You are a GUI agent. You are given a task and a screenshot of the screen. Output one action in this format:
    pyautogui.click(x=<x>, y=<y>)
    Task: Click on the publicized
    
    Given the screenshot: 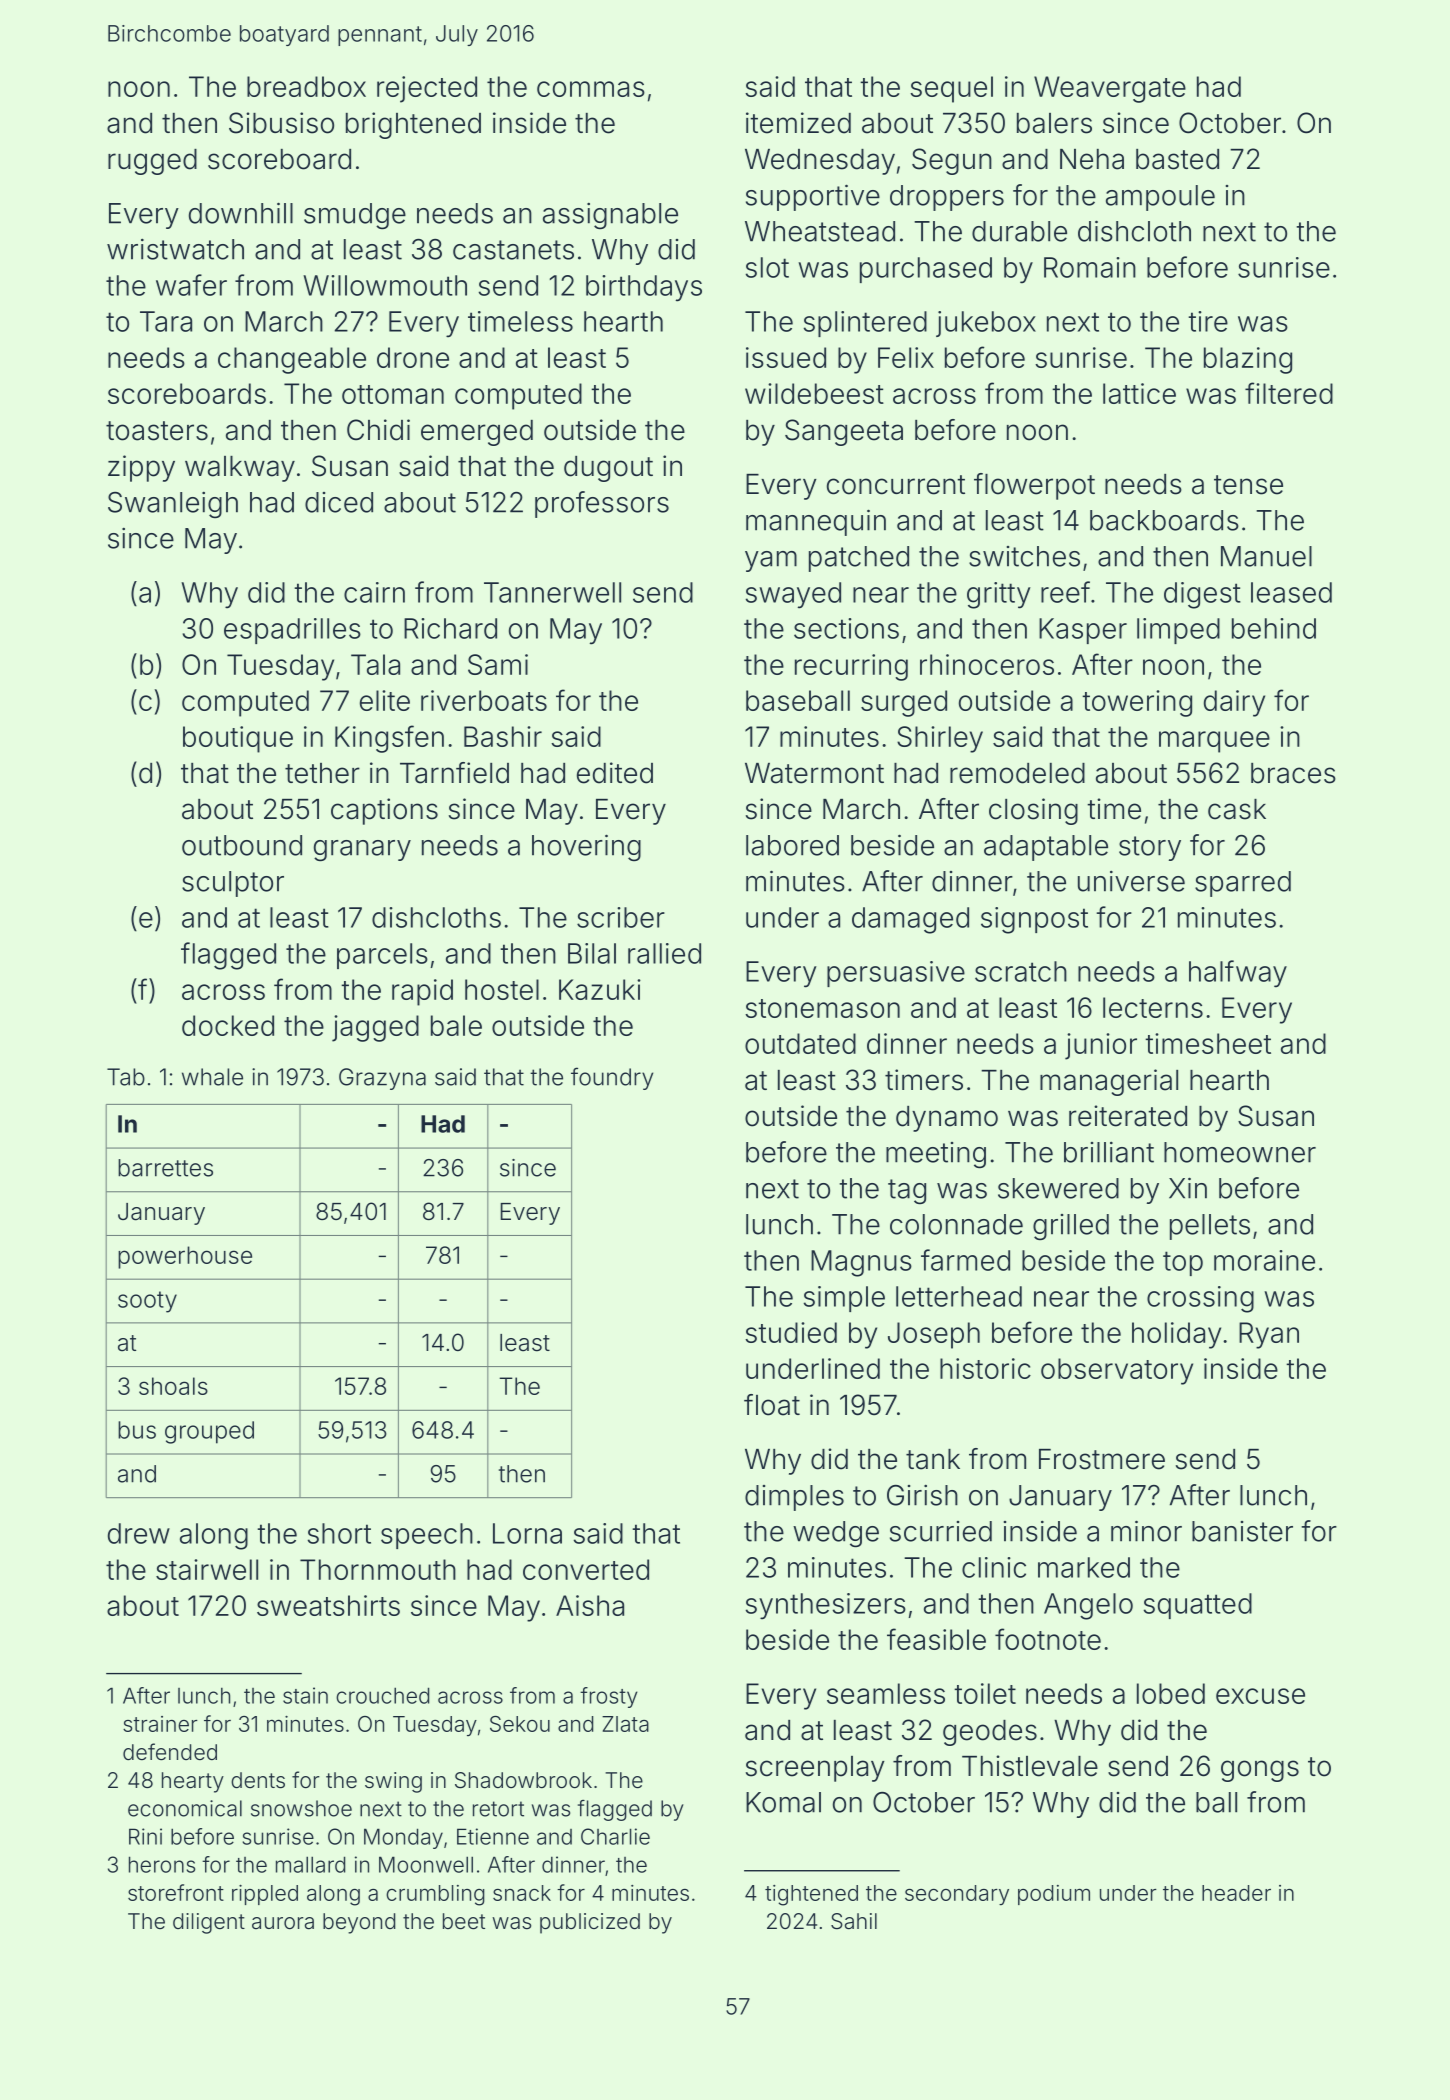 What is the action you would take?
    pyautogui.click(x=590, y=1923)
